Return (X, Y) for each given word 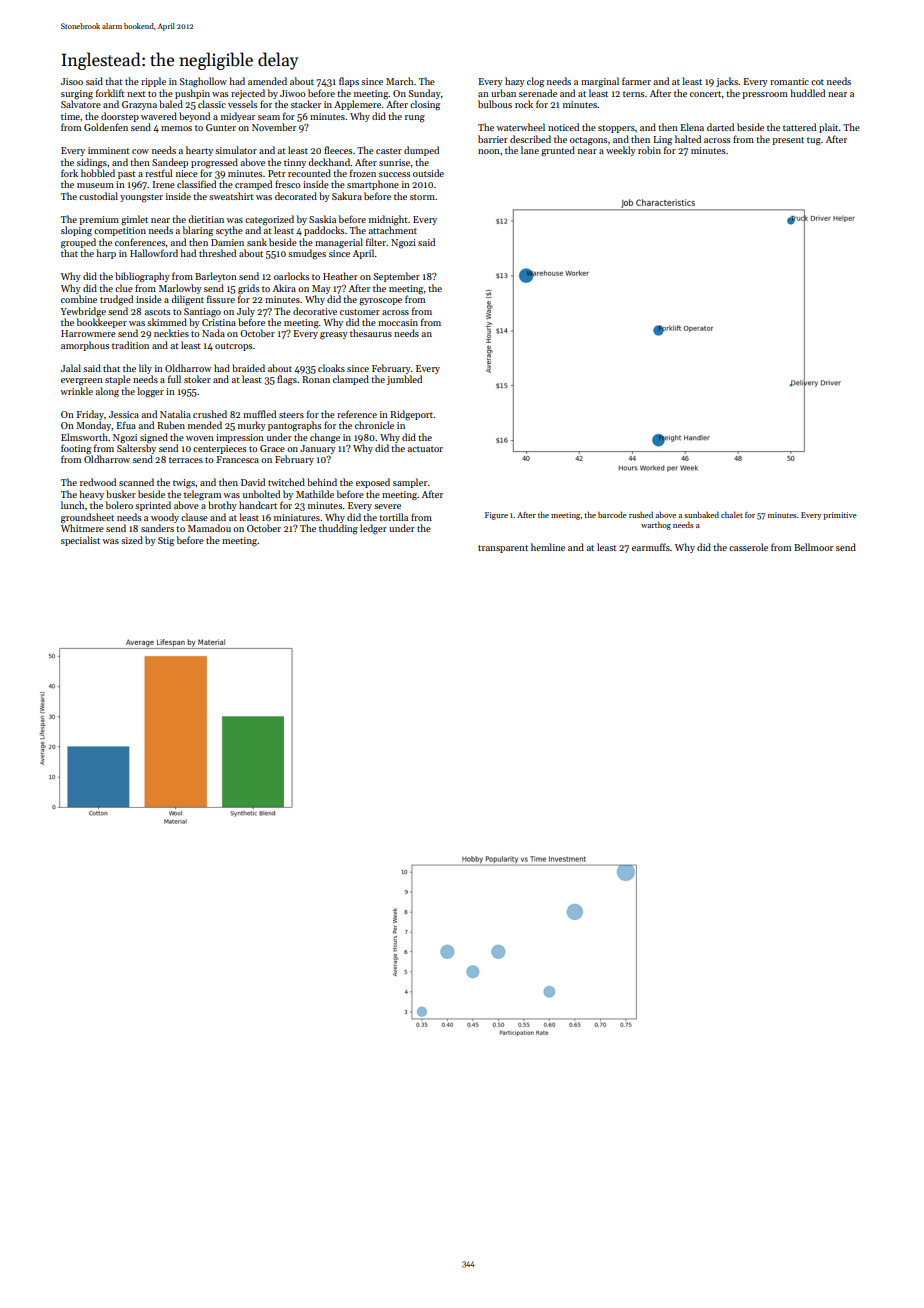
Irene (164, 184)
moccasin (398, 322)
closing (425, 105)
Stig (166, 542)
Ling (662, 141)
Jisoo (72, 81)
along (107, 392)
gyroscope (380, 302)
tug (814, 141)
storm (422, 197)
